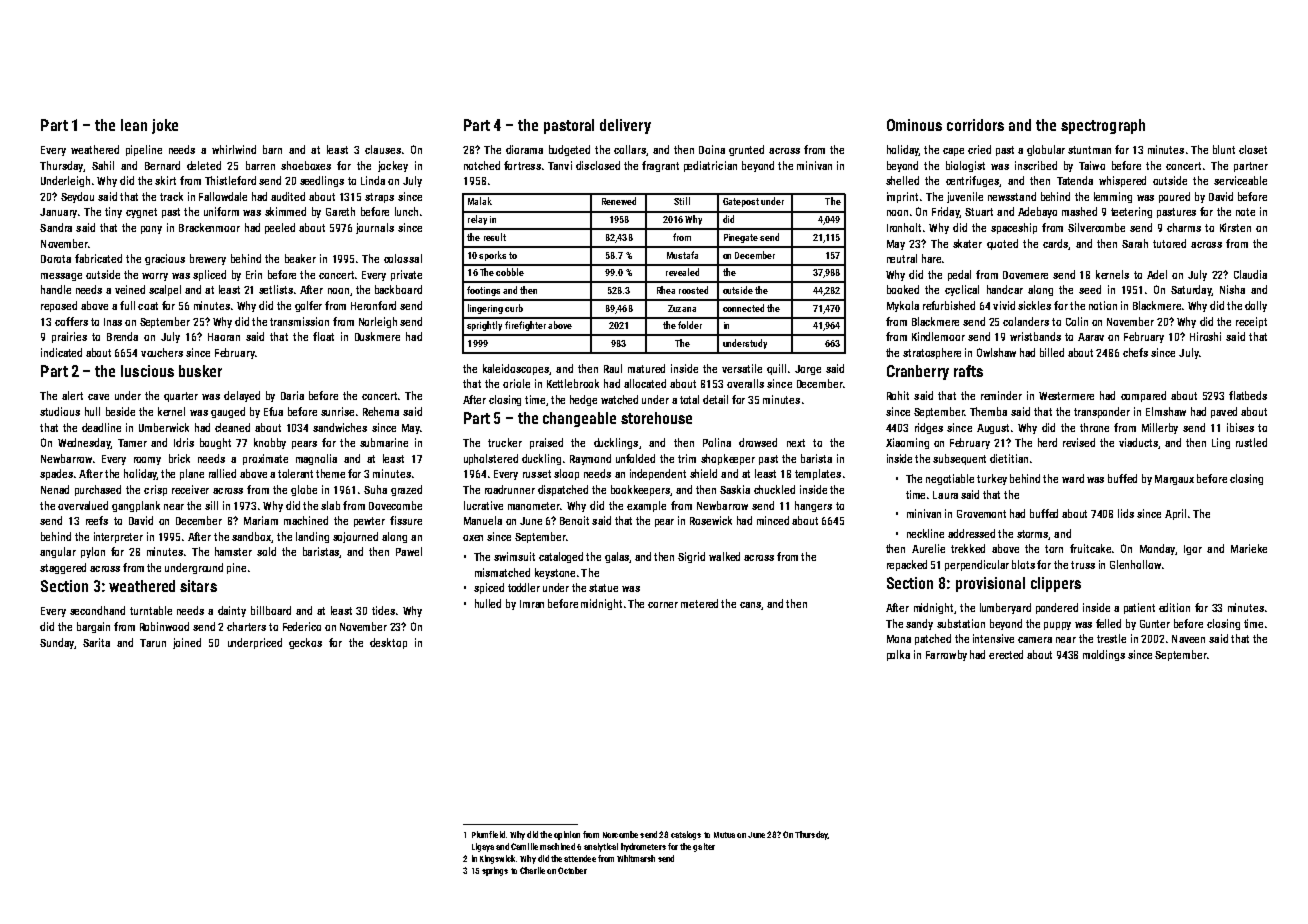  I want to click on Ominous, so click(914, 125).
